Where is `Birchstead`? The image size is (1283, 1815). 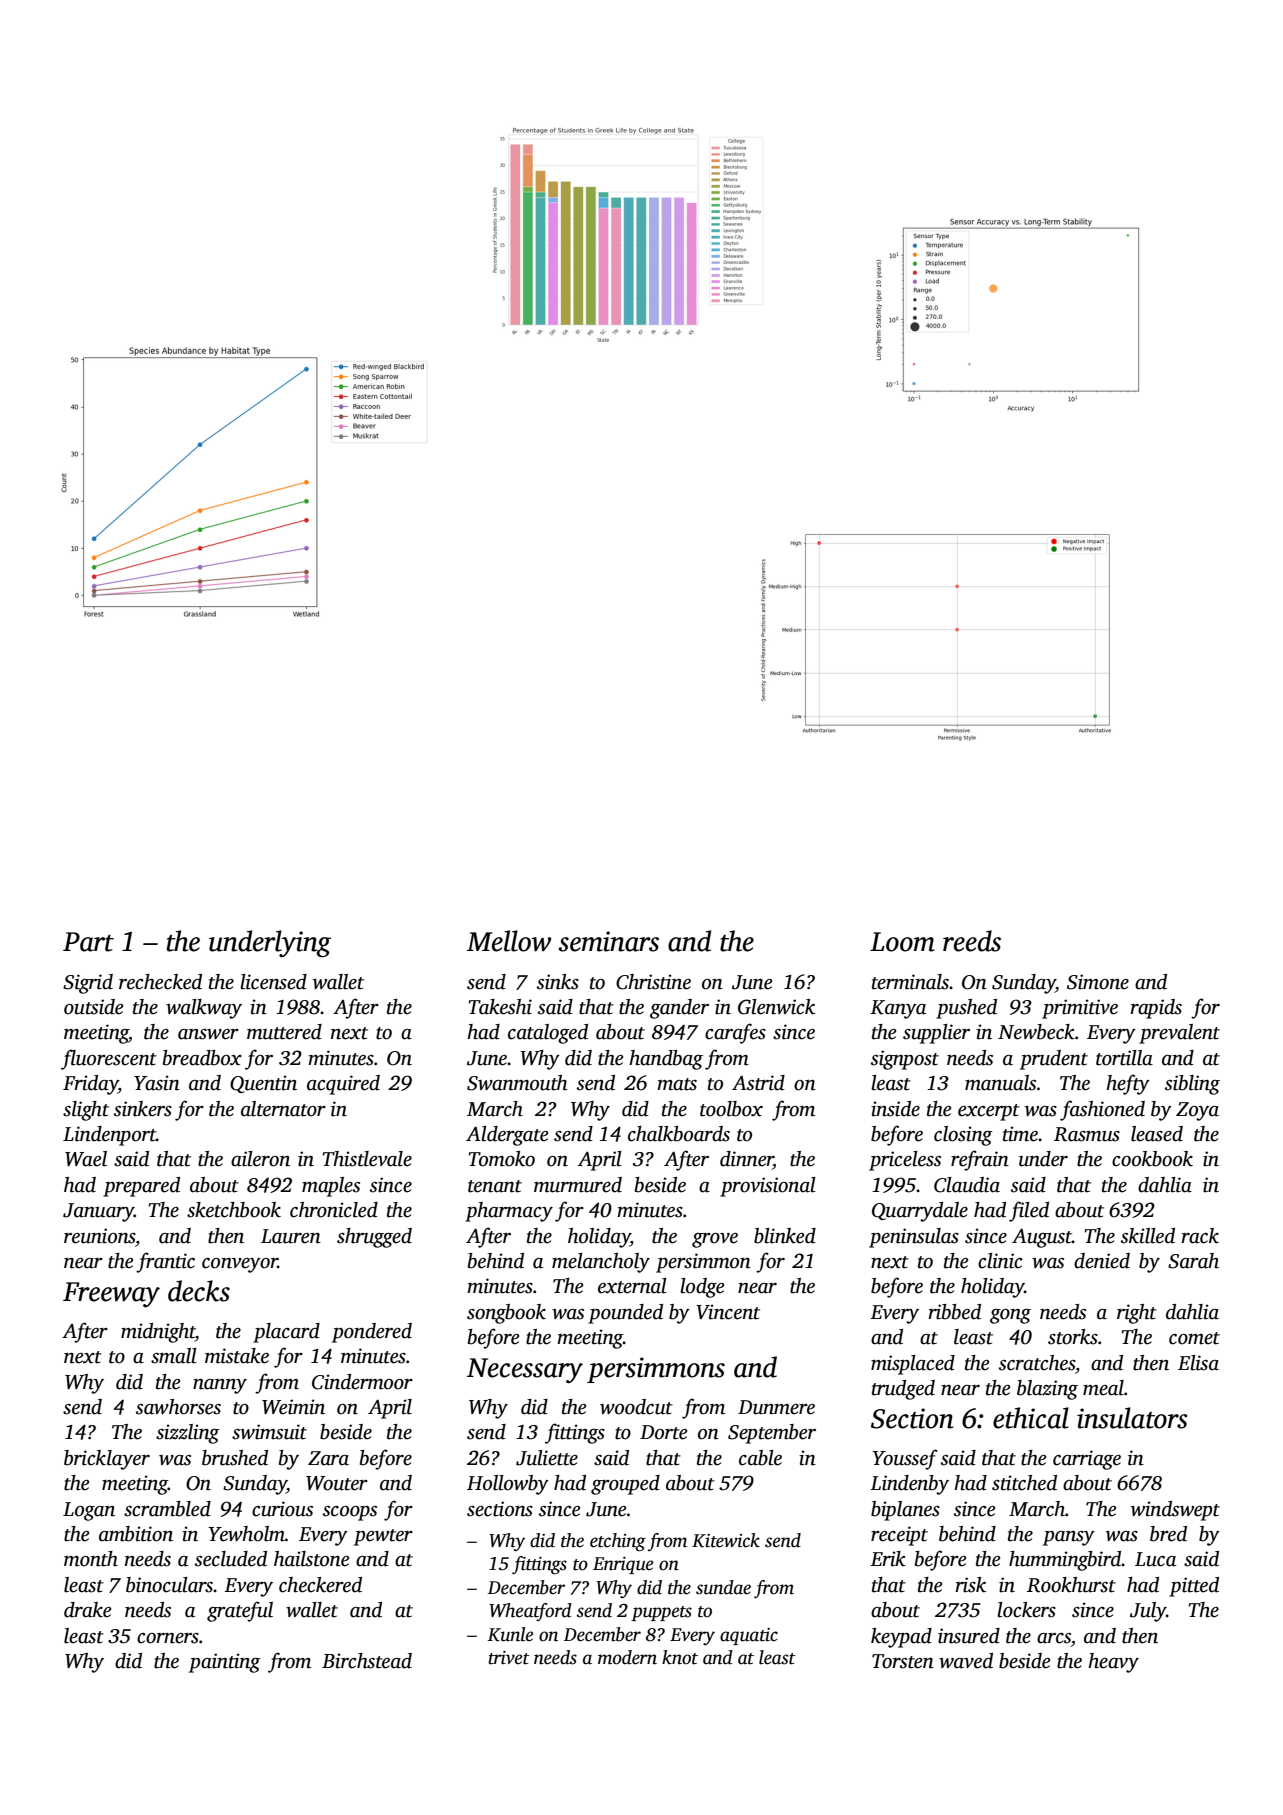
Birchstead is located at coordinates (367, 1661).
